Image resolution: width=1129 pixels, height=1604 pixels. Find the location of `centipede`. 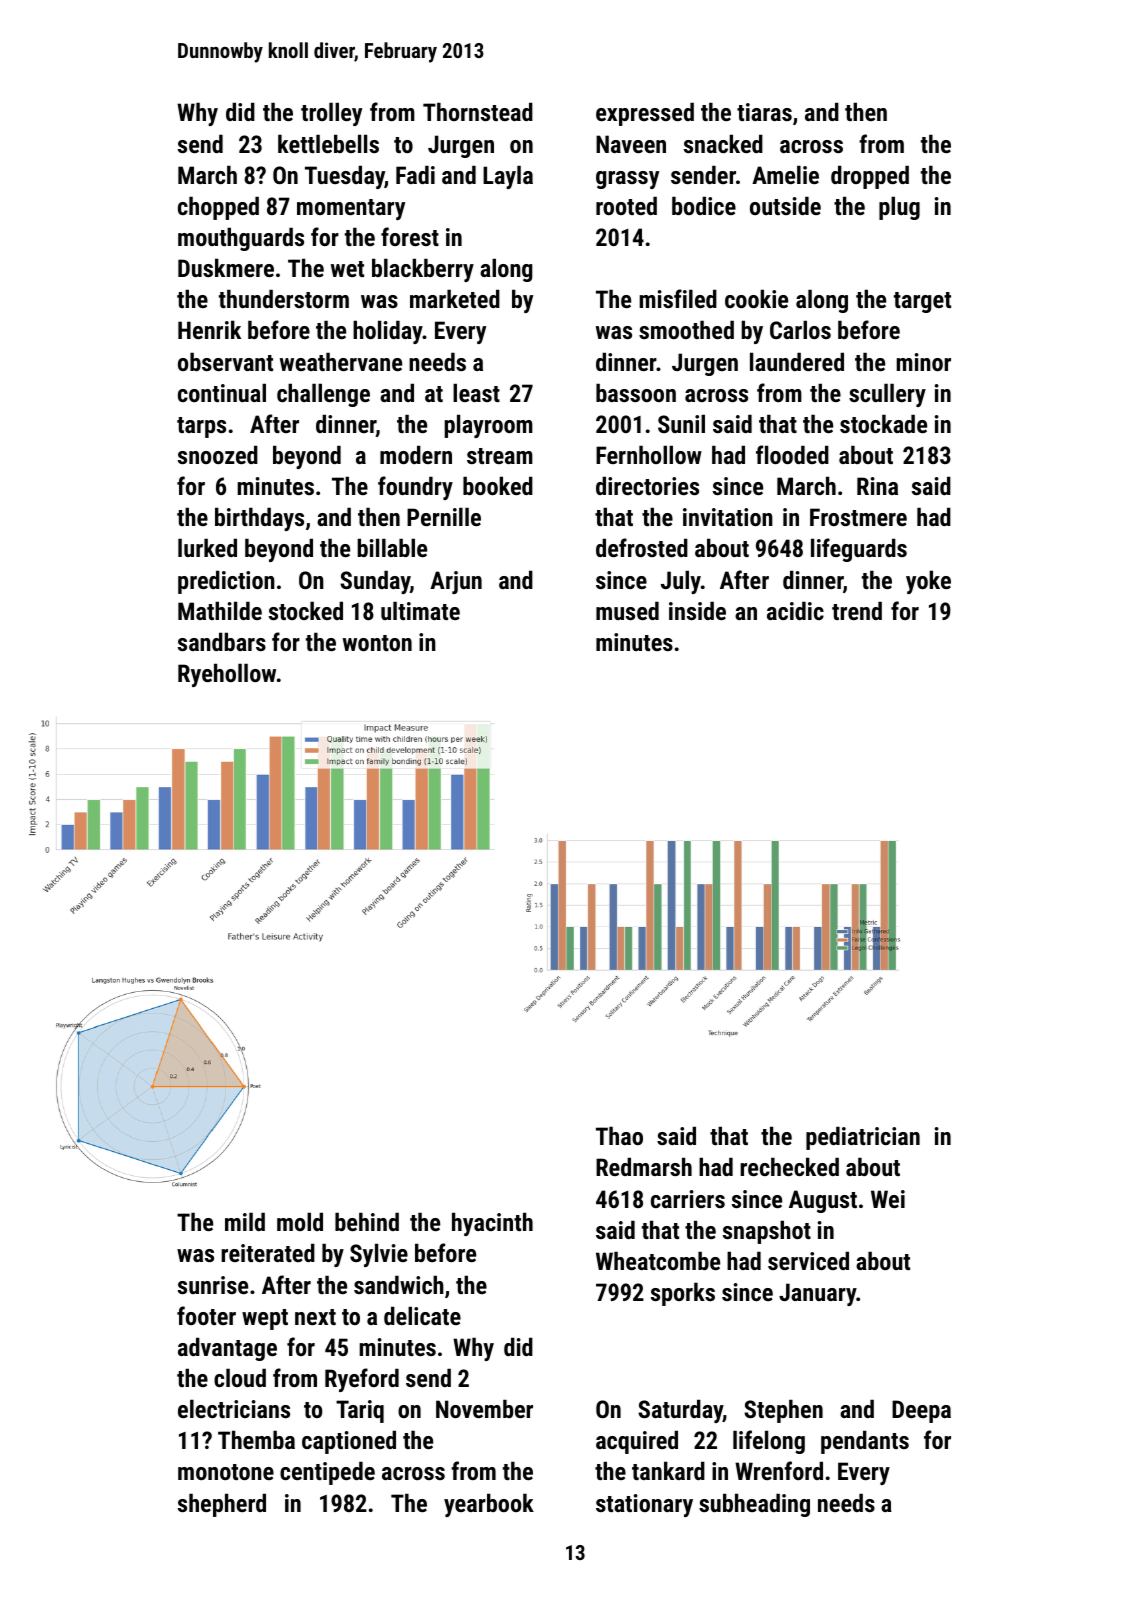

centipede is located at coordinates (327, 1473).
